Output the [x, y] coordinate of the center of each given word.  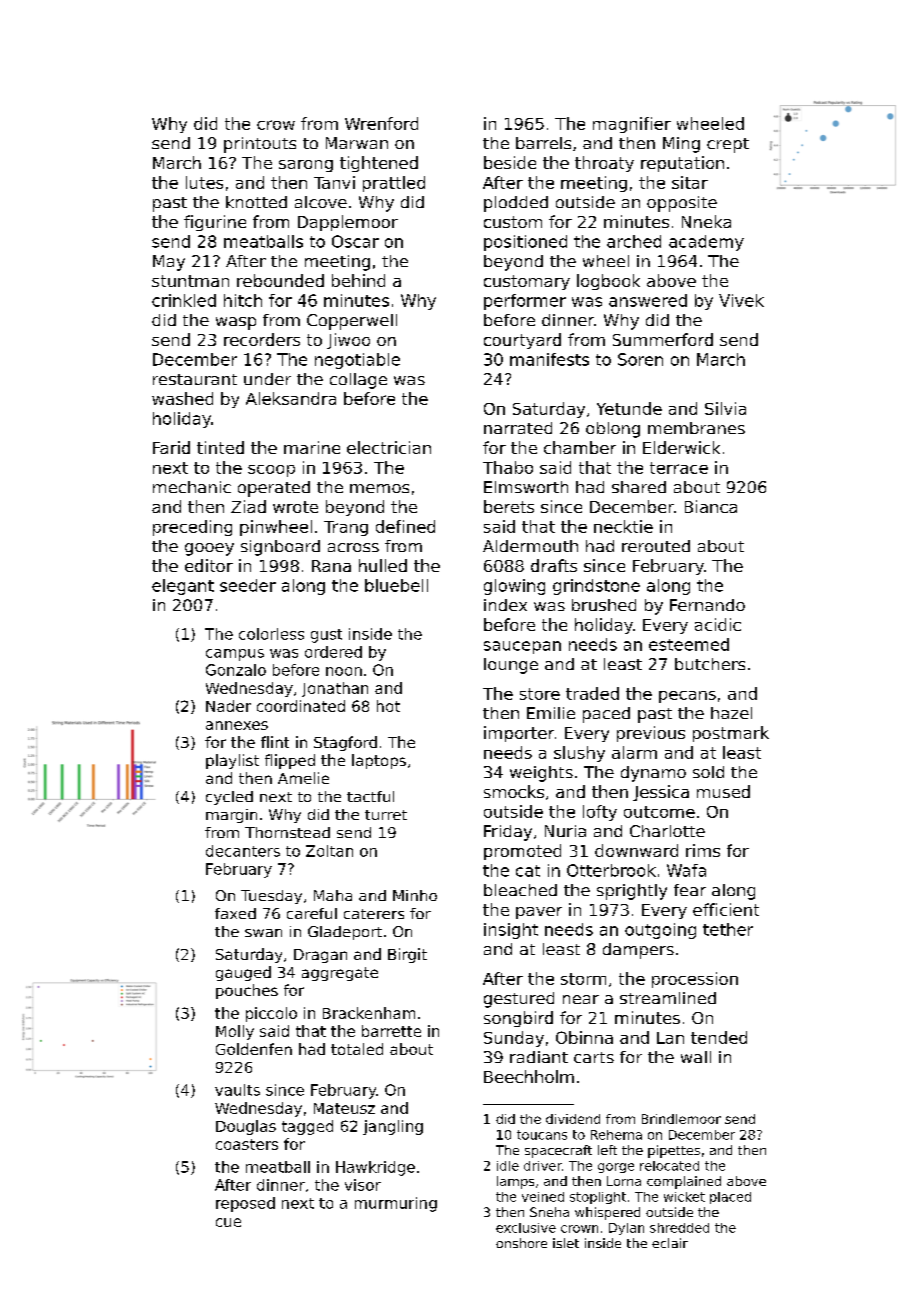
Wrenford [381, 123]
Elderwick [681, 447]
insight [511, 931]
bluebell [396, 585]
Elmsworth [526, 487]
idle [508, 1166]
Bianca [711, 506]
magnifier [632, 125]
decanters [243, 851]
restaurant [195, 379]
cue [228, 1222]
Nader [228, 706]
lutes [204, 182]
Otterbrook [611, 870]
